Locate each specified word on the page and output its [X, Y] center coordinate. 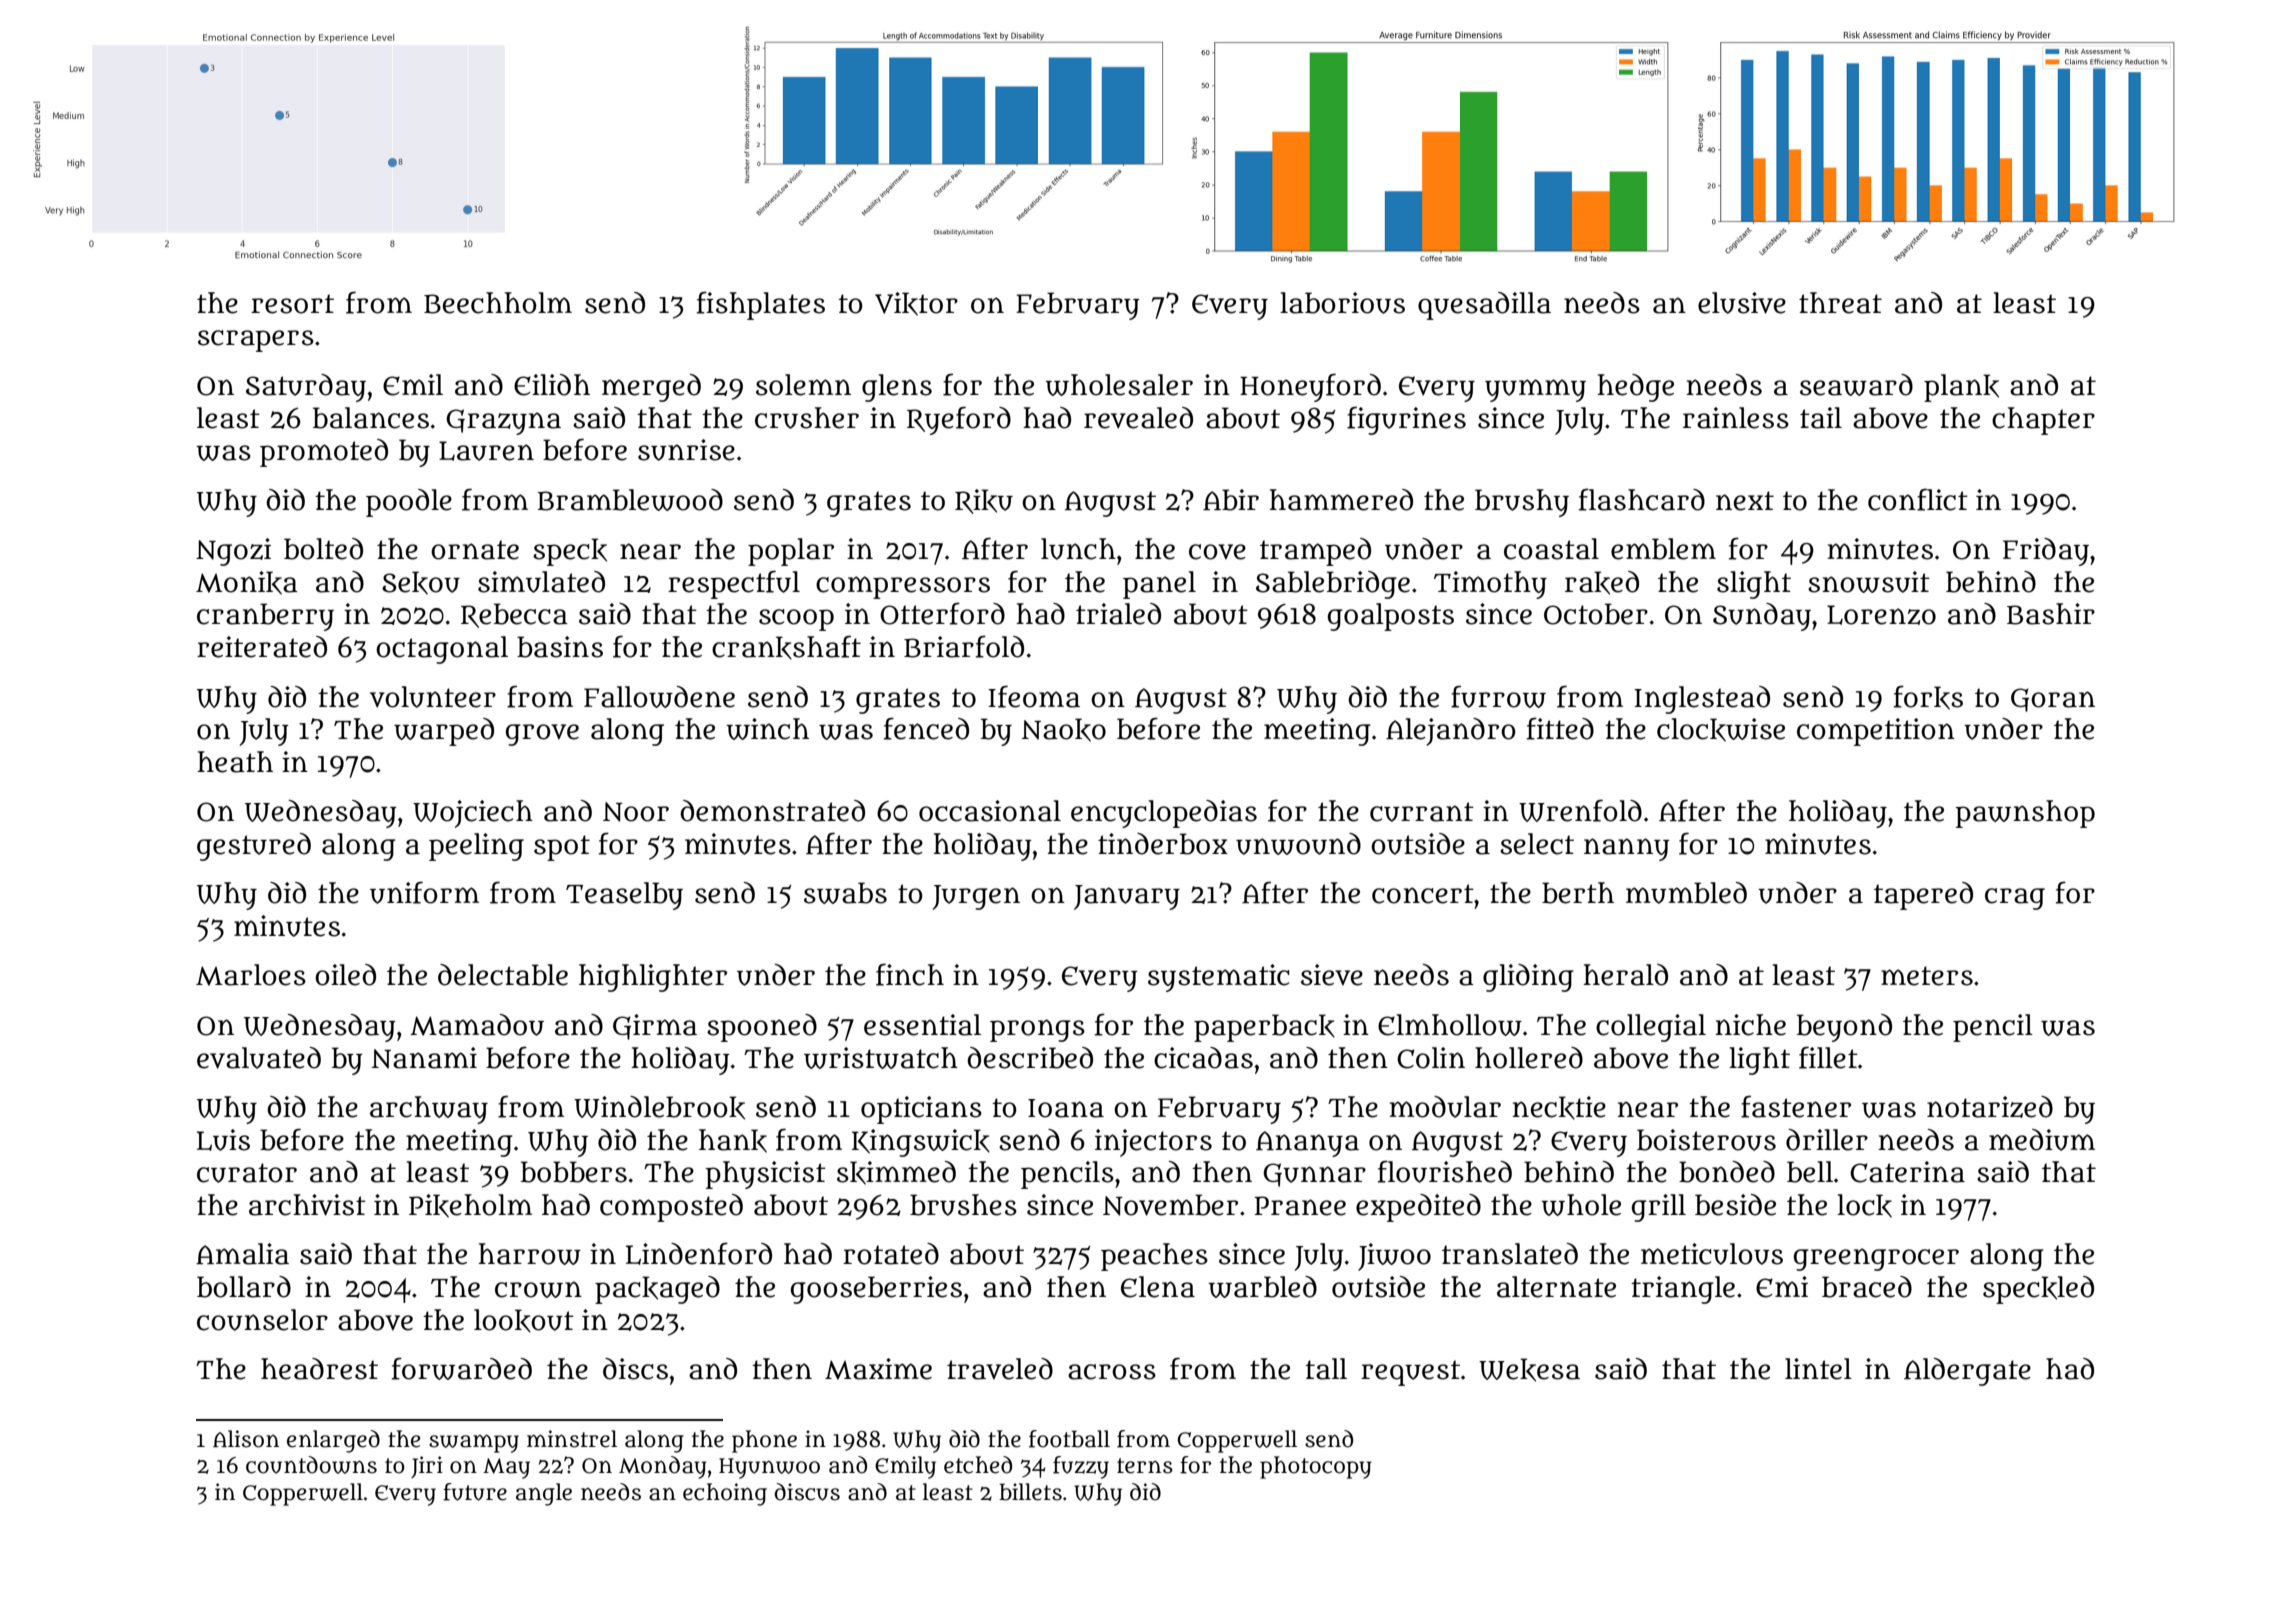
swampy [474, 1443]
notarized [1990, 1107]
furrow [1498, 696]
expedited [1418, 1208]
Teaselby [624, 896]
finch [910, 974]
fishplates [761, 305]
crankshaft [786, 647]
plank [1961, 388]
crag [2015, 899]
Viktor [916, 304]
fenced [926, 728]
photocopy [1316, 1467]
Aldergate [1967, 1372]
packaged [657, 1290]
